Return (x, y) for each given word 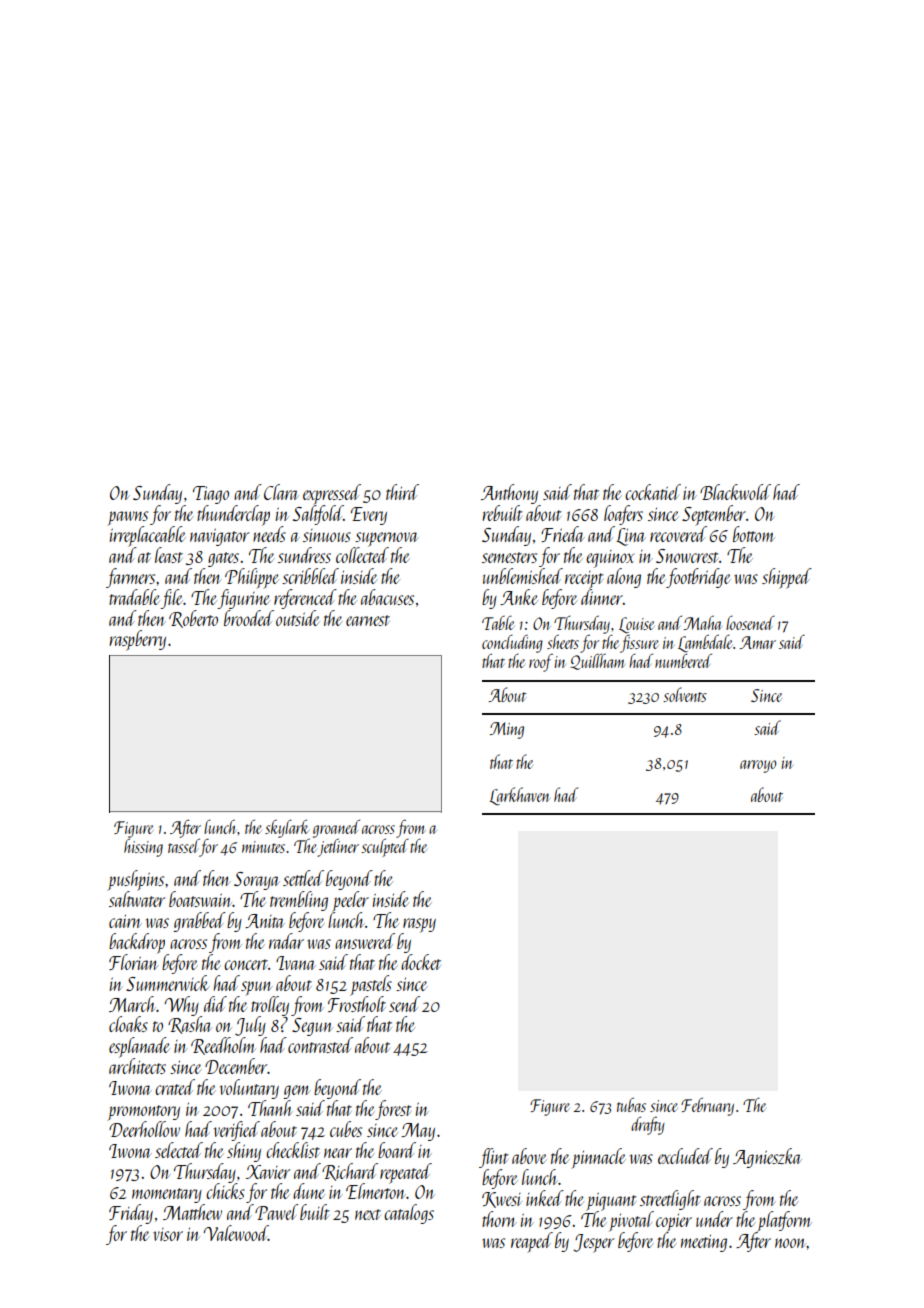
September (714, 515)
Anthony (509, 494)
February (707, 1106)
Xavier (268, 1172)
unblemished (523, 576)
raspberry (137, 640)
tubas (631, 1104)
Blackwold (735, 492)
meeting (704, 1243)
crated (175, 1087)
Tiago (211, 495)
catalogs (409, 1214)
